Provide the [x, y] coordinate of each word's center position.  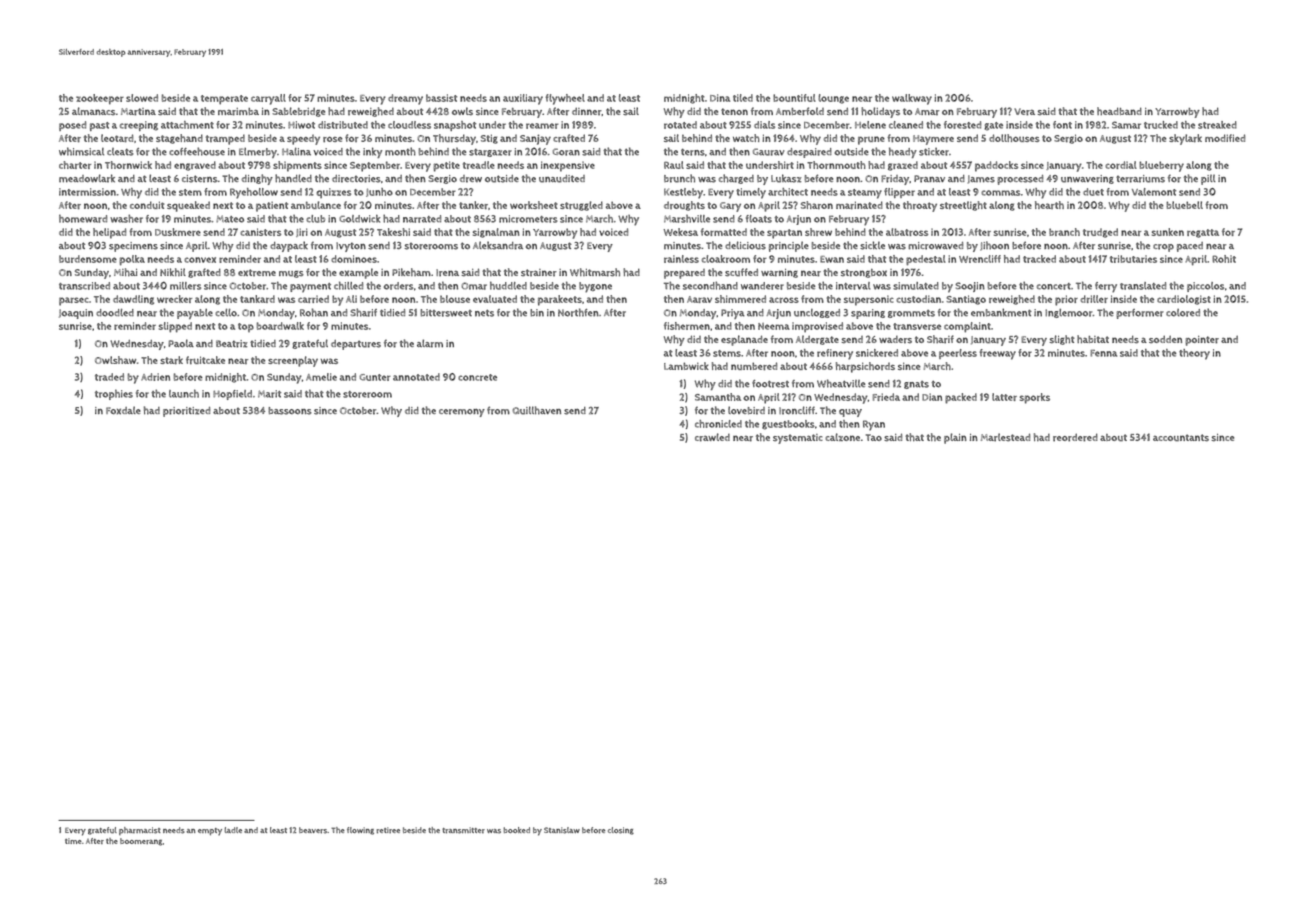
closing [621, 831]
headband [1119, 111]
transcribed [84, 286]
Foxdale [123, 410]
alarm [430, 343]
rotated [680, 125]
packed [961, 398]
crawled [712, 437]
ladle [233, 830]
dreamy [405, 99]
